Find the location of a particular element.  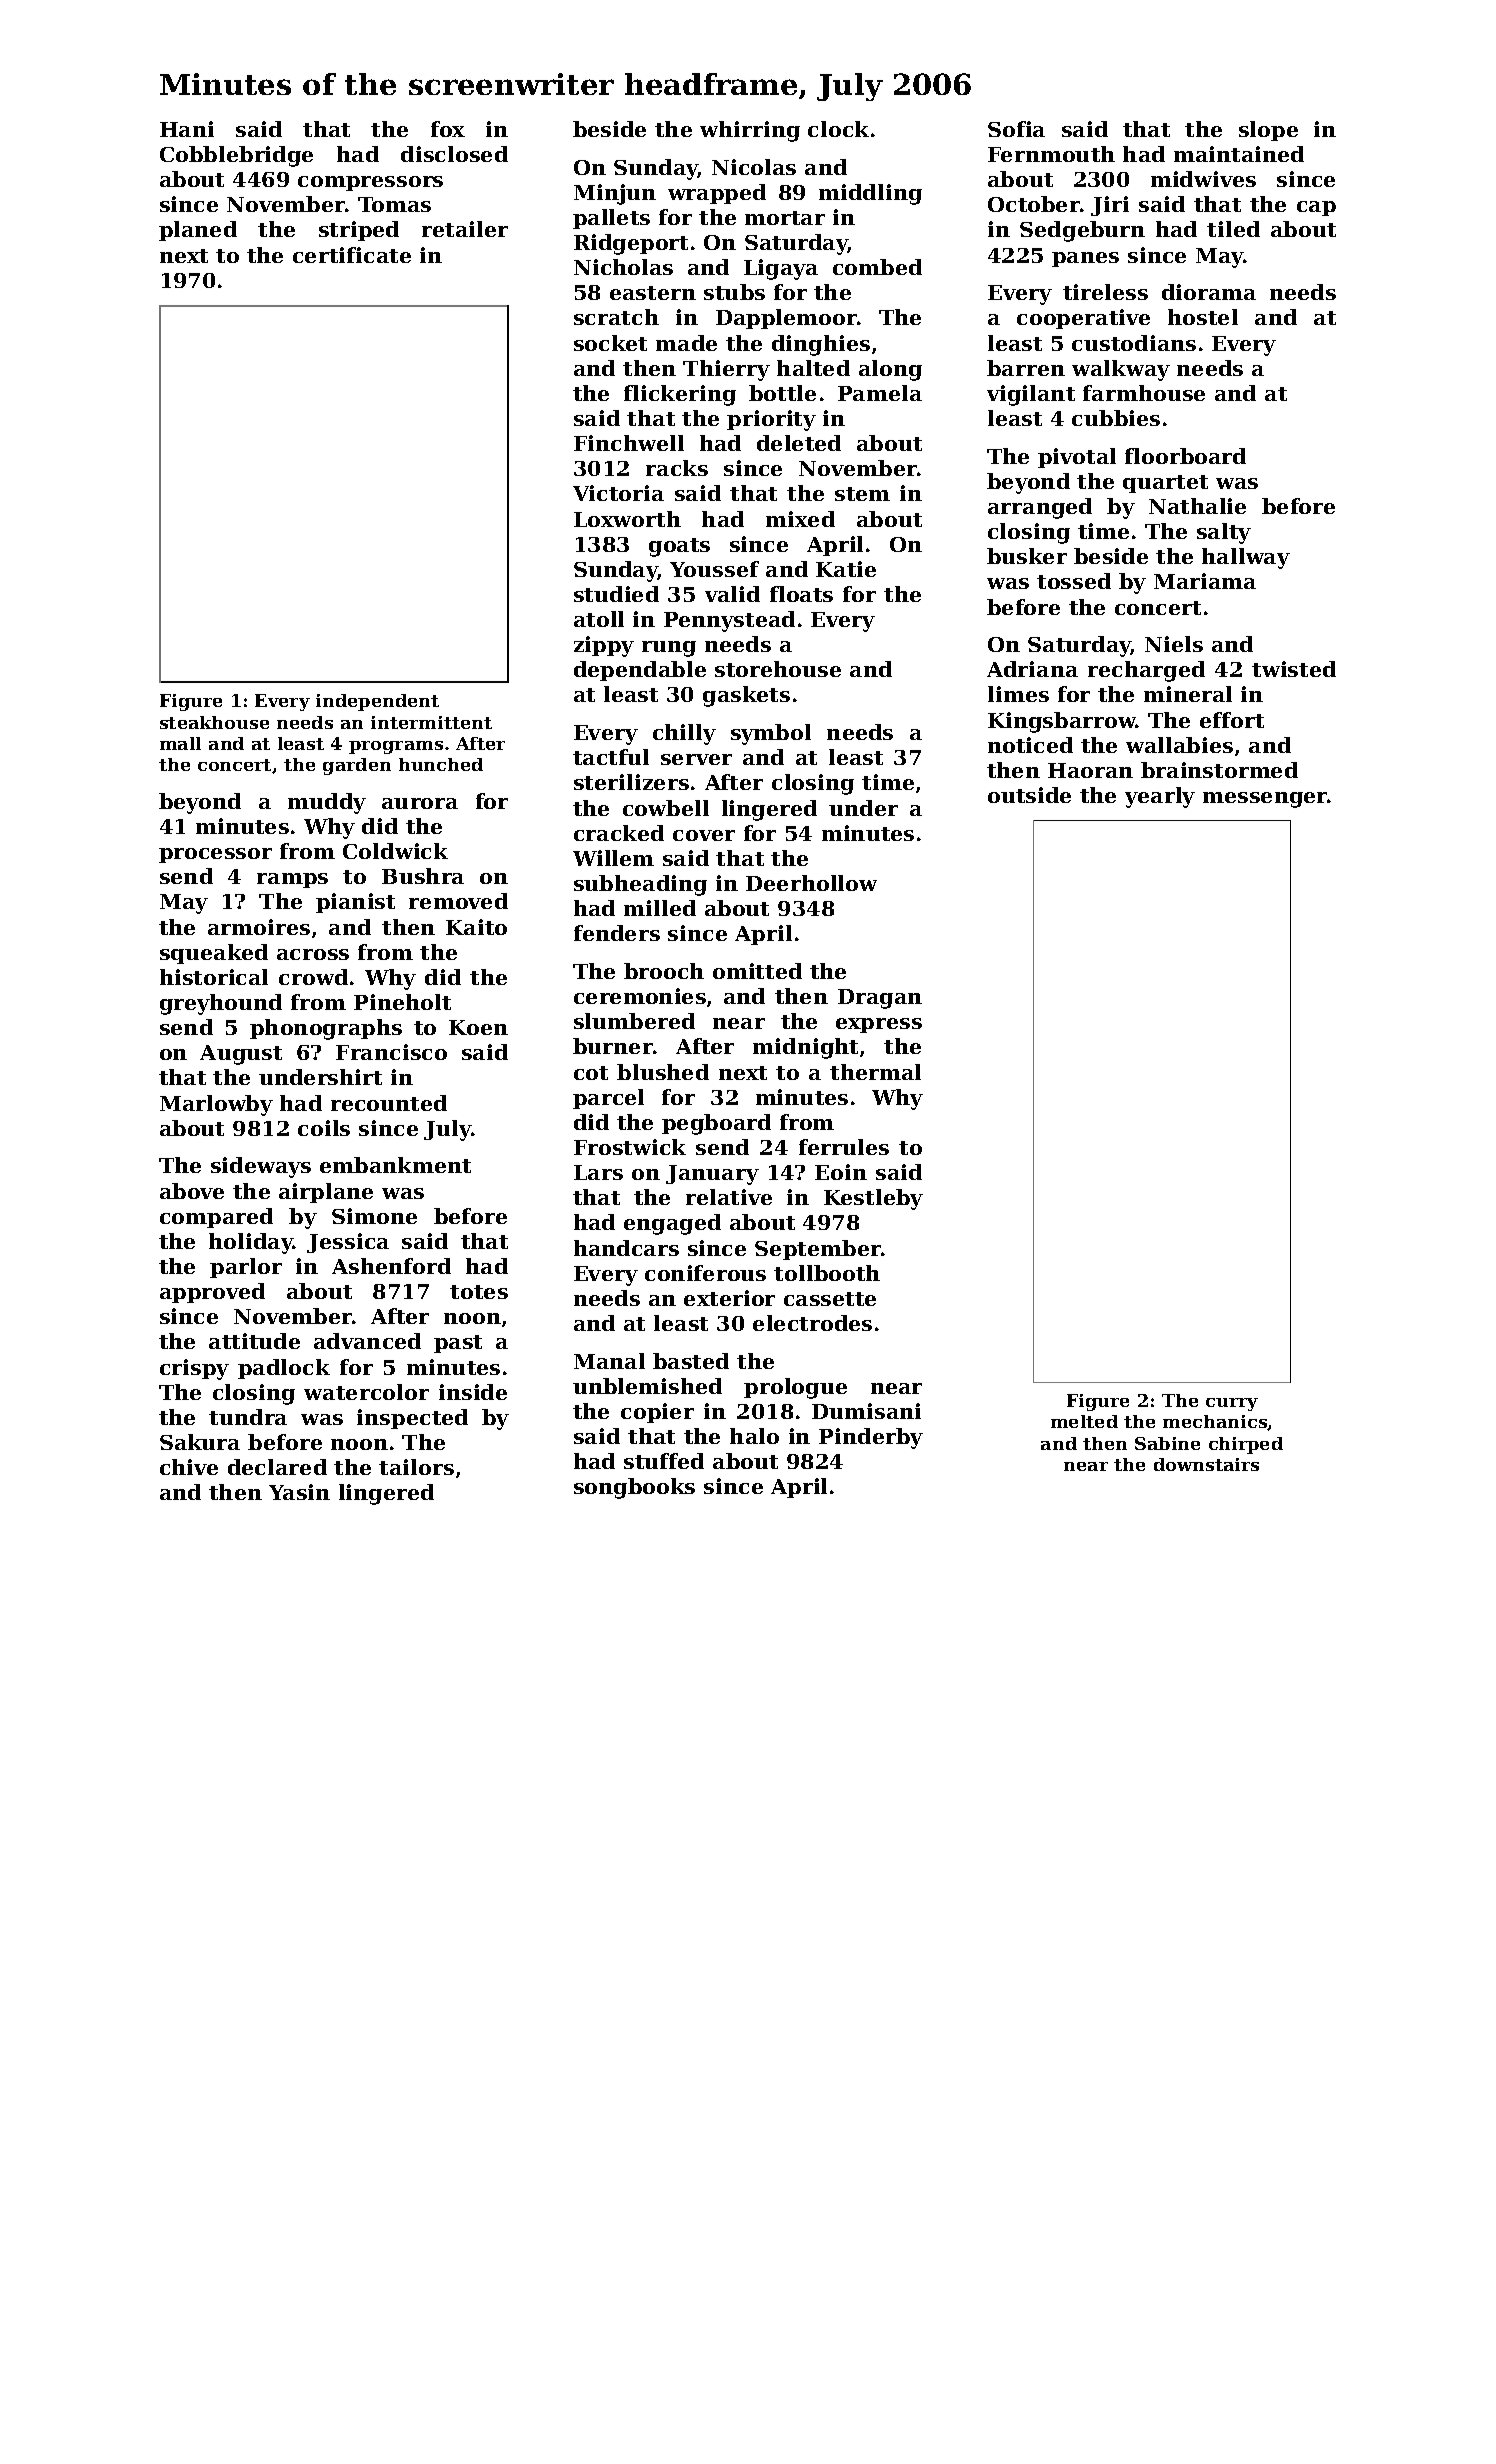

Yasin is located at coordinates (299, 1492).
